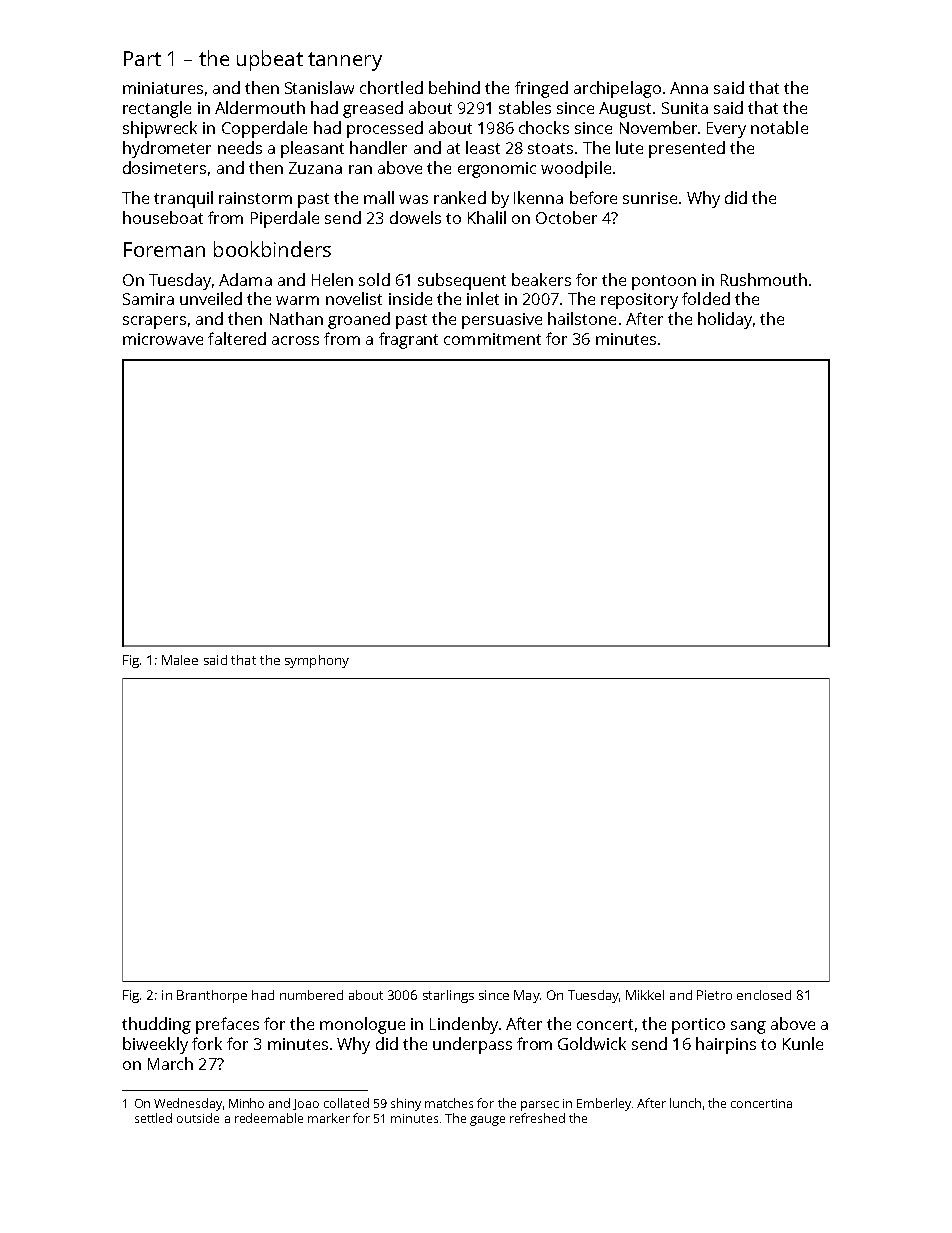 This page has width=952, height=1233. I want to click on enclosed, so click(764, 995).
